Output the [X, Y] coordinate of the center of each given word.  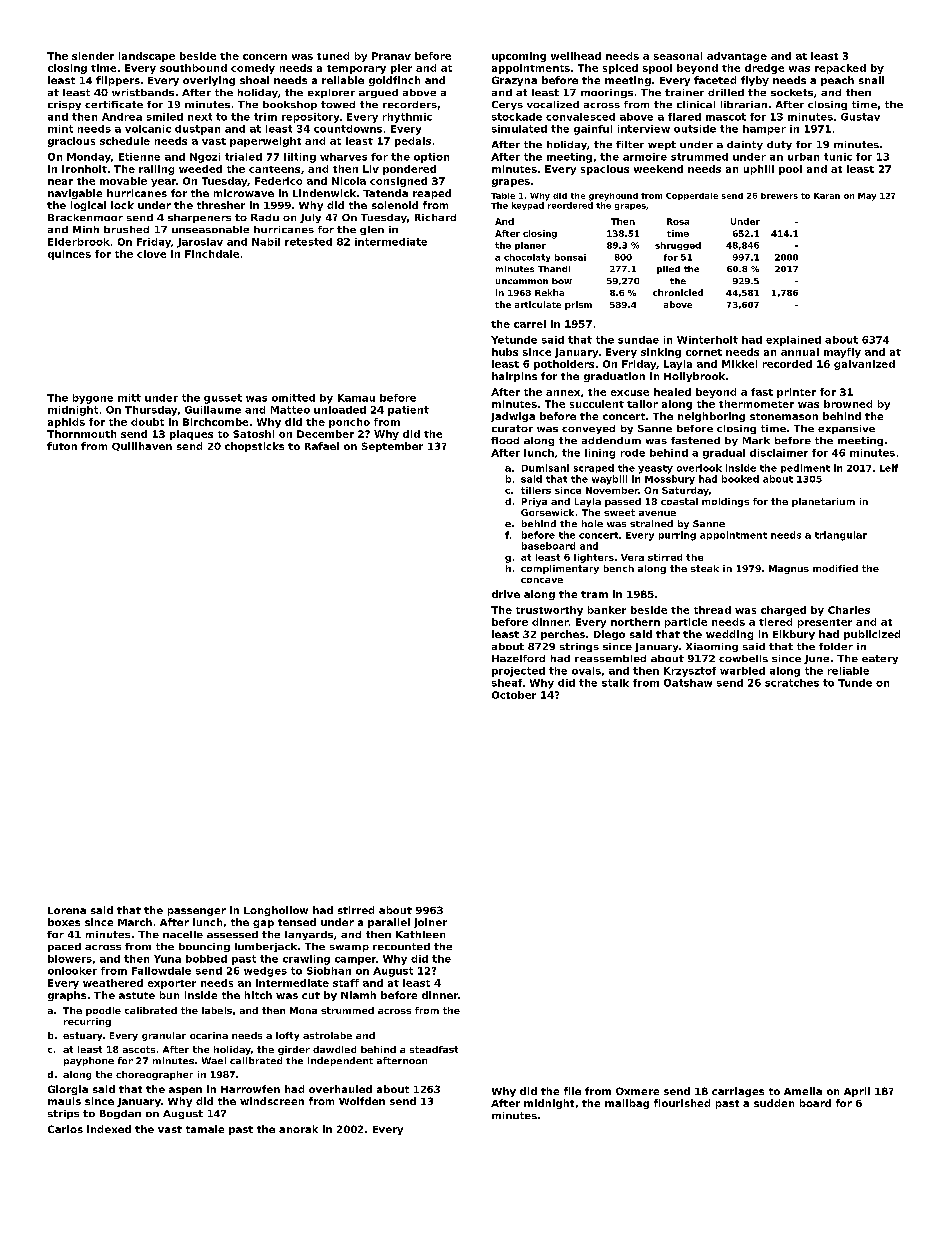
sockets [792, 92]
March [135, 922]
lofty [287, 1036]
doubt [147, 422]
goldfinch [394, 81]
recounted [401, 946]
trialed [243, 157]
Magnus [789, 569]
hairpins [514, 377]
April [857, 1092]
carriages [738, 1092]
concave [542, 580]
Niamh [358, 995]
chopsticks [254, 447]
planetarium [823, 502]
